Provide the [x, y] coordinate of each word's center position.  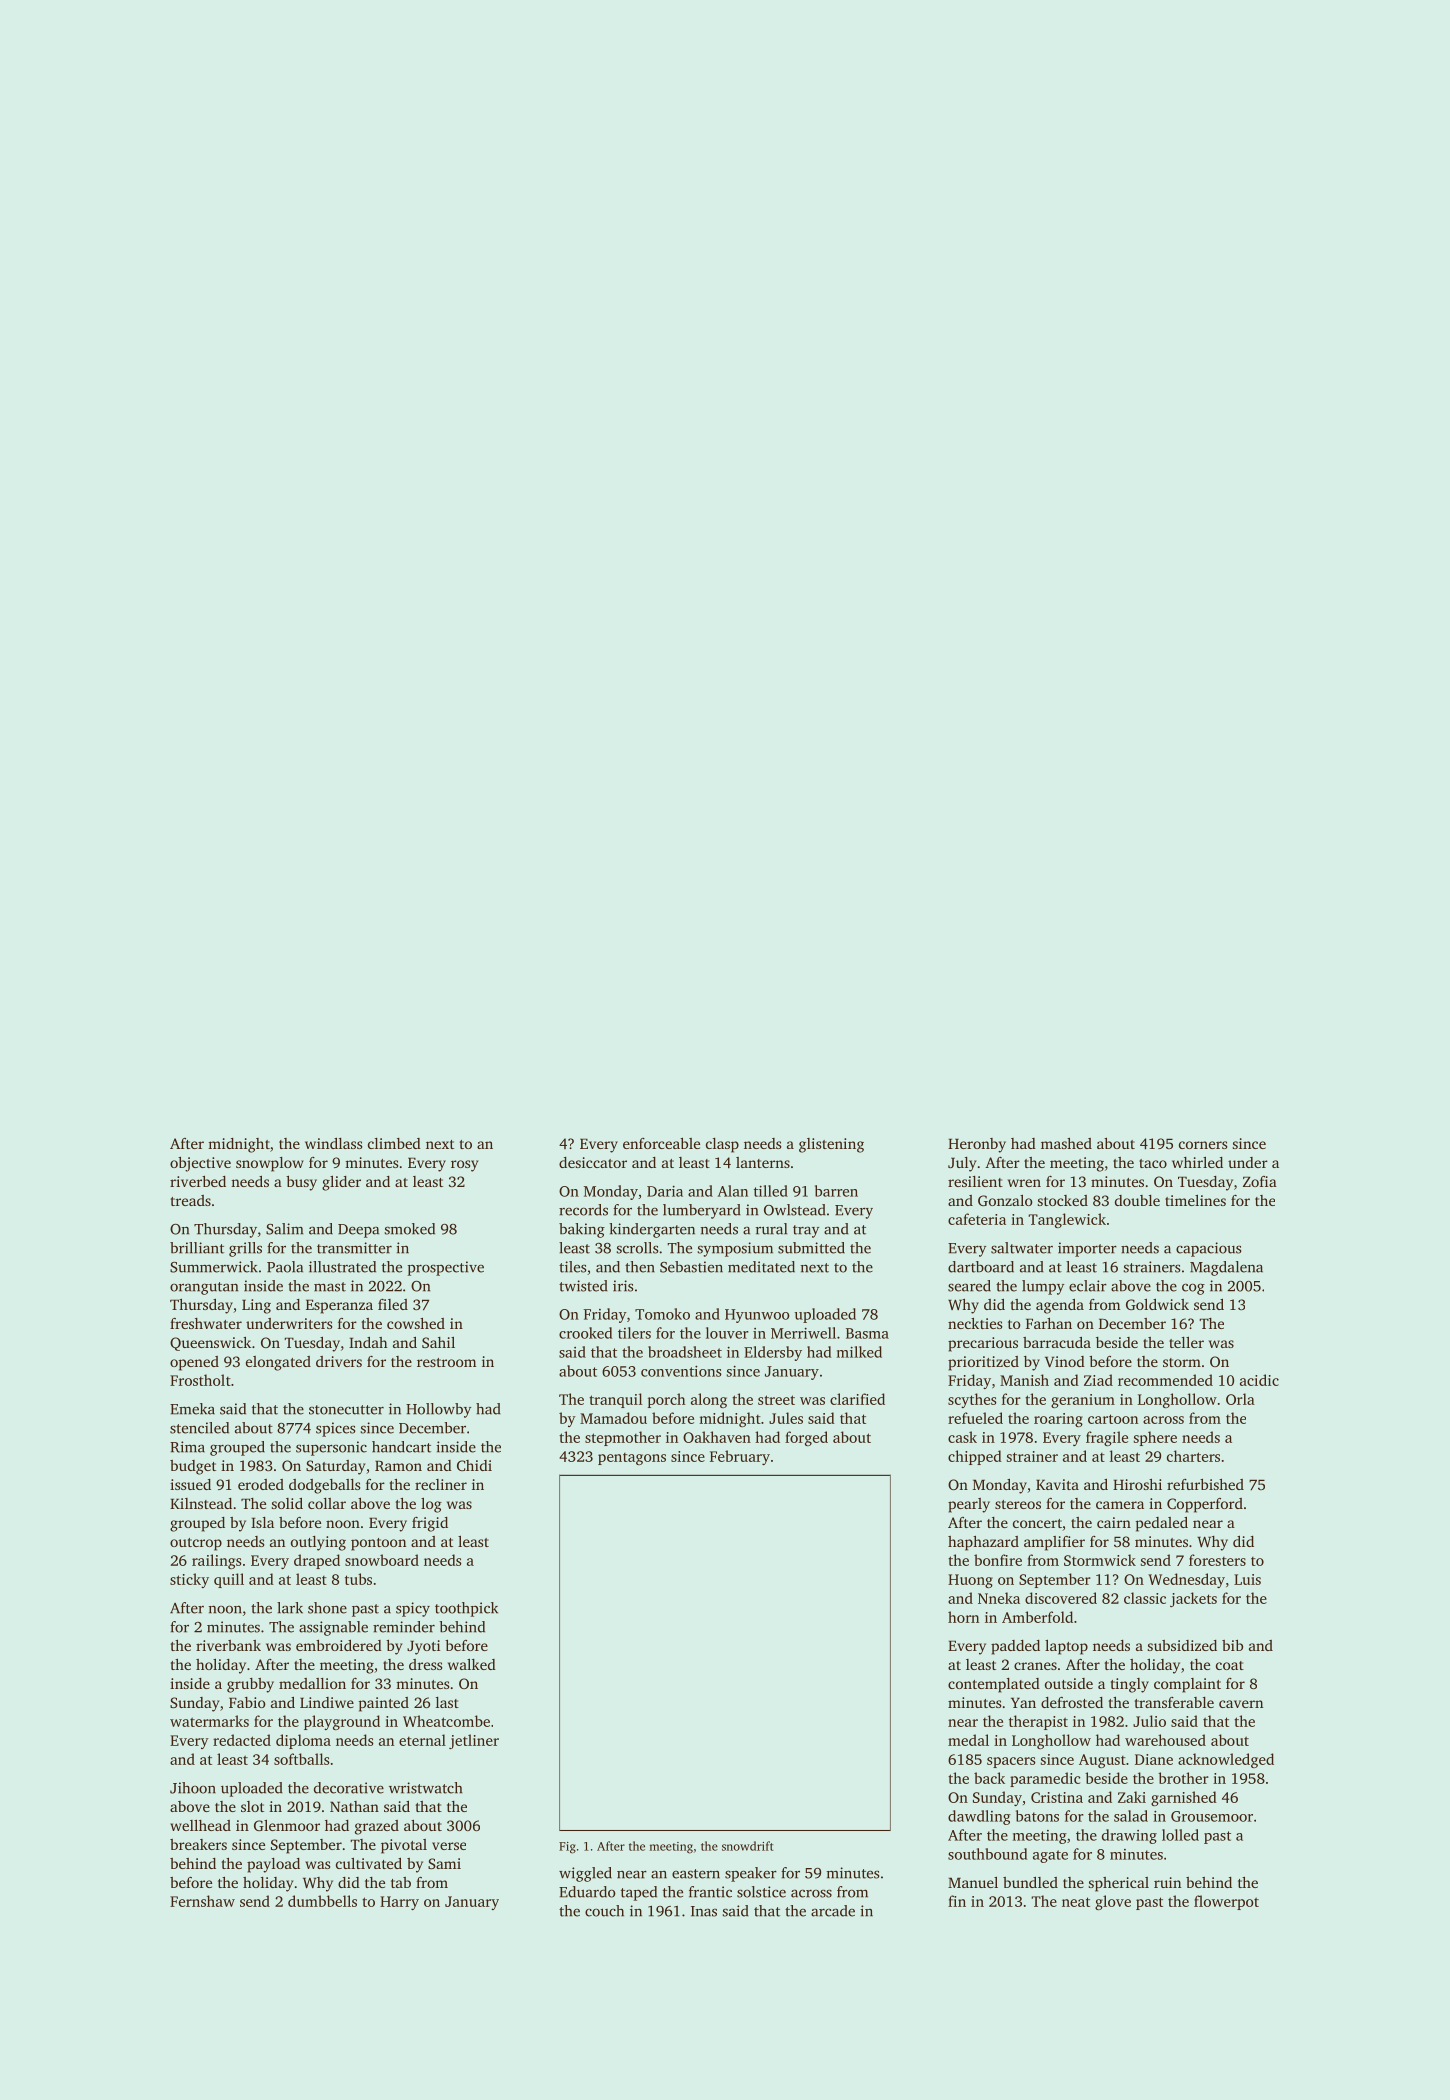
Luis [1247, 1579]
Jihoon [193, 1788]
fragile [1107, 1438]
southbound [987, 1854]
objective [200, 1164]
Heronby [977, 1145]
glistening [831, 1145]
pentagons [632, 1459]
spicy [413, 1609]
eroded [261, 1484]
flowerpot [1226, 1902]
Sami [444, 1863]
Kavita [1057, 1484]
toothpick [466, 1609]
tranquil [615, 1400]
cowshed [416, 1323]
